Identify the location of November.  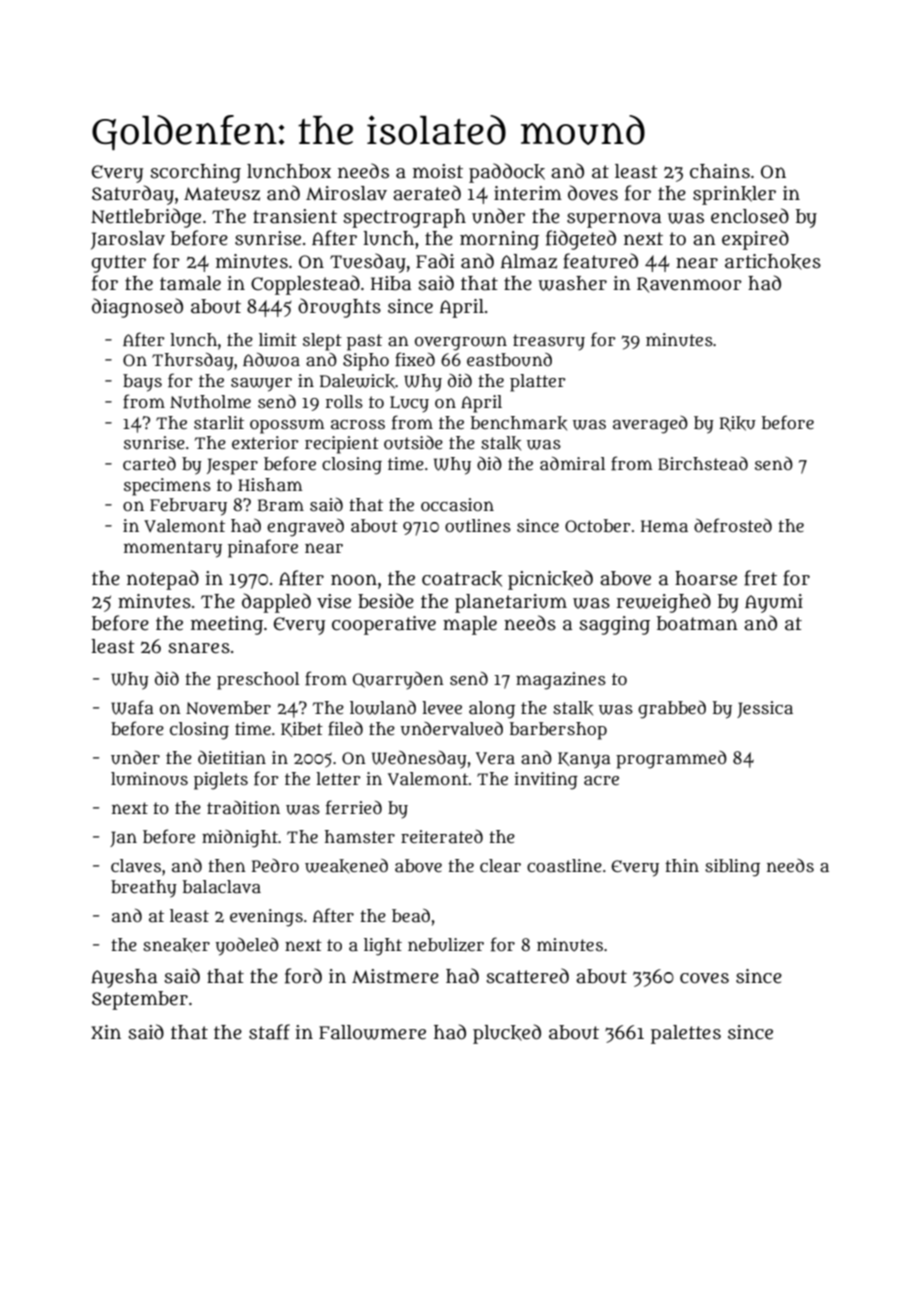
(228, 707).
